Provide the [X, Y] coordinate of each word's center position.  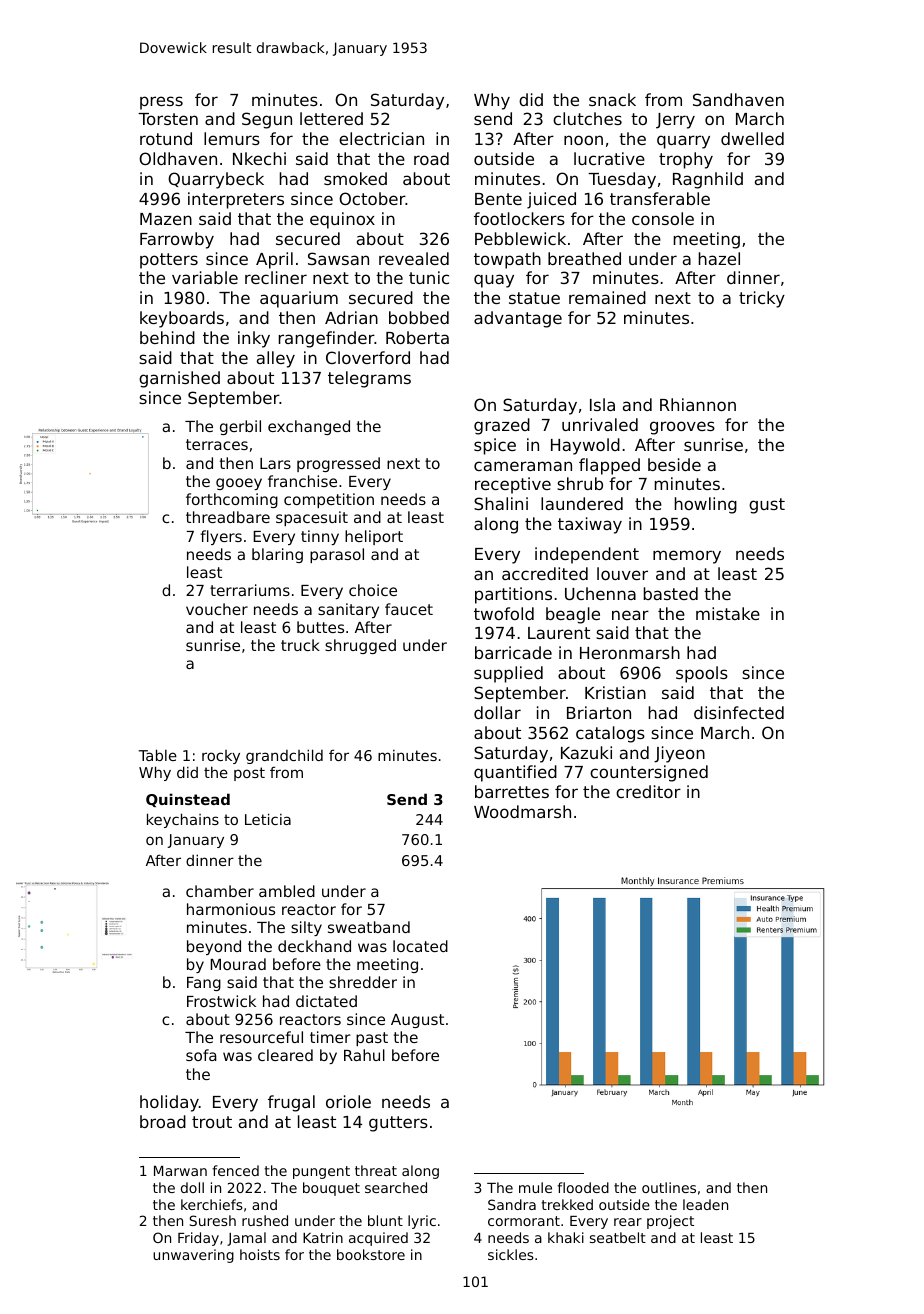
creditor [648, 791]
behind [167, 337]
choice [373, 590]
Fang [204, 984]
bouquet [331, 1189]
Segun [267, 120]
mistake [728, 613]
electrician [381, 138]
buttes [320, 627]
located [420, 946]
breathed [584, 258]
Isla [602, 404]
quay [494, 281]
